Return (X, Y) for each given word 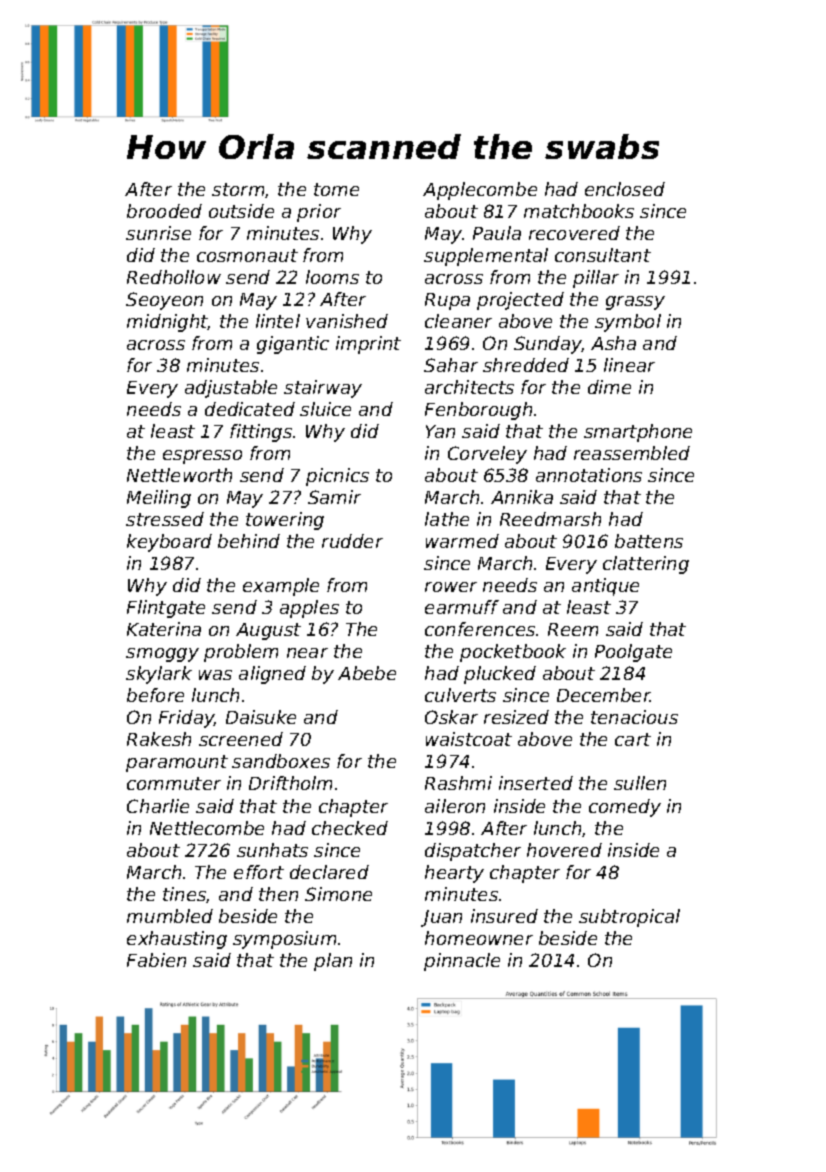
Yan (440, 431)
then (278, 894)
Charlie (158, 806)
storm (238, 189)
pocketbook (513, 653)
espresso (202, 457)
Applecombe (480, 191)
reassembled (632, 453)
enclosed (625, 189)
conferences (480, 629)
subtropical (629, 918)
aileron (455, 806)
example (281, 587)
